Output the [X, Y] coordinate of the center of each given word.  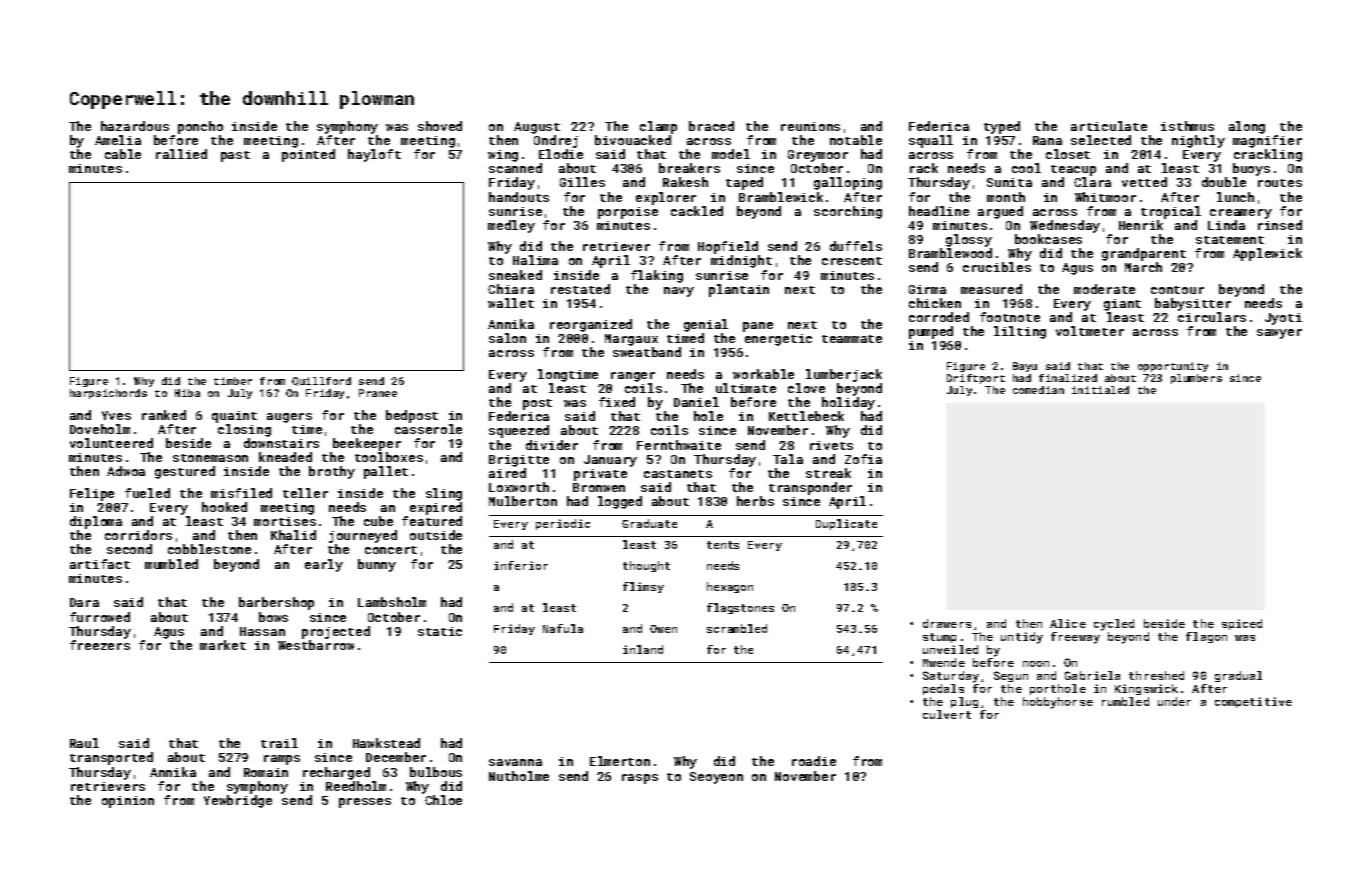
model [731, 154]
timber [233, 381]
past [235, 156]
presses [365, 803]
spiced [1242, 624]
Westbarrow [316, 645]
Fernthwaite [679, 445]
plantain [739, 290]
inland [643, 649]
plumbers [1196, 379]
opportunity [1173, 367]
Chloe [443, 800]
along [1247, 127]
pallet [386, 472]
